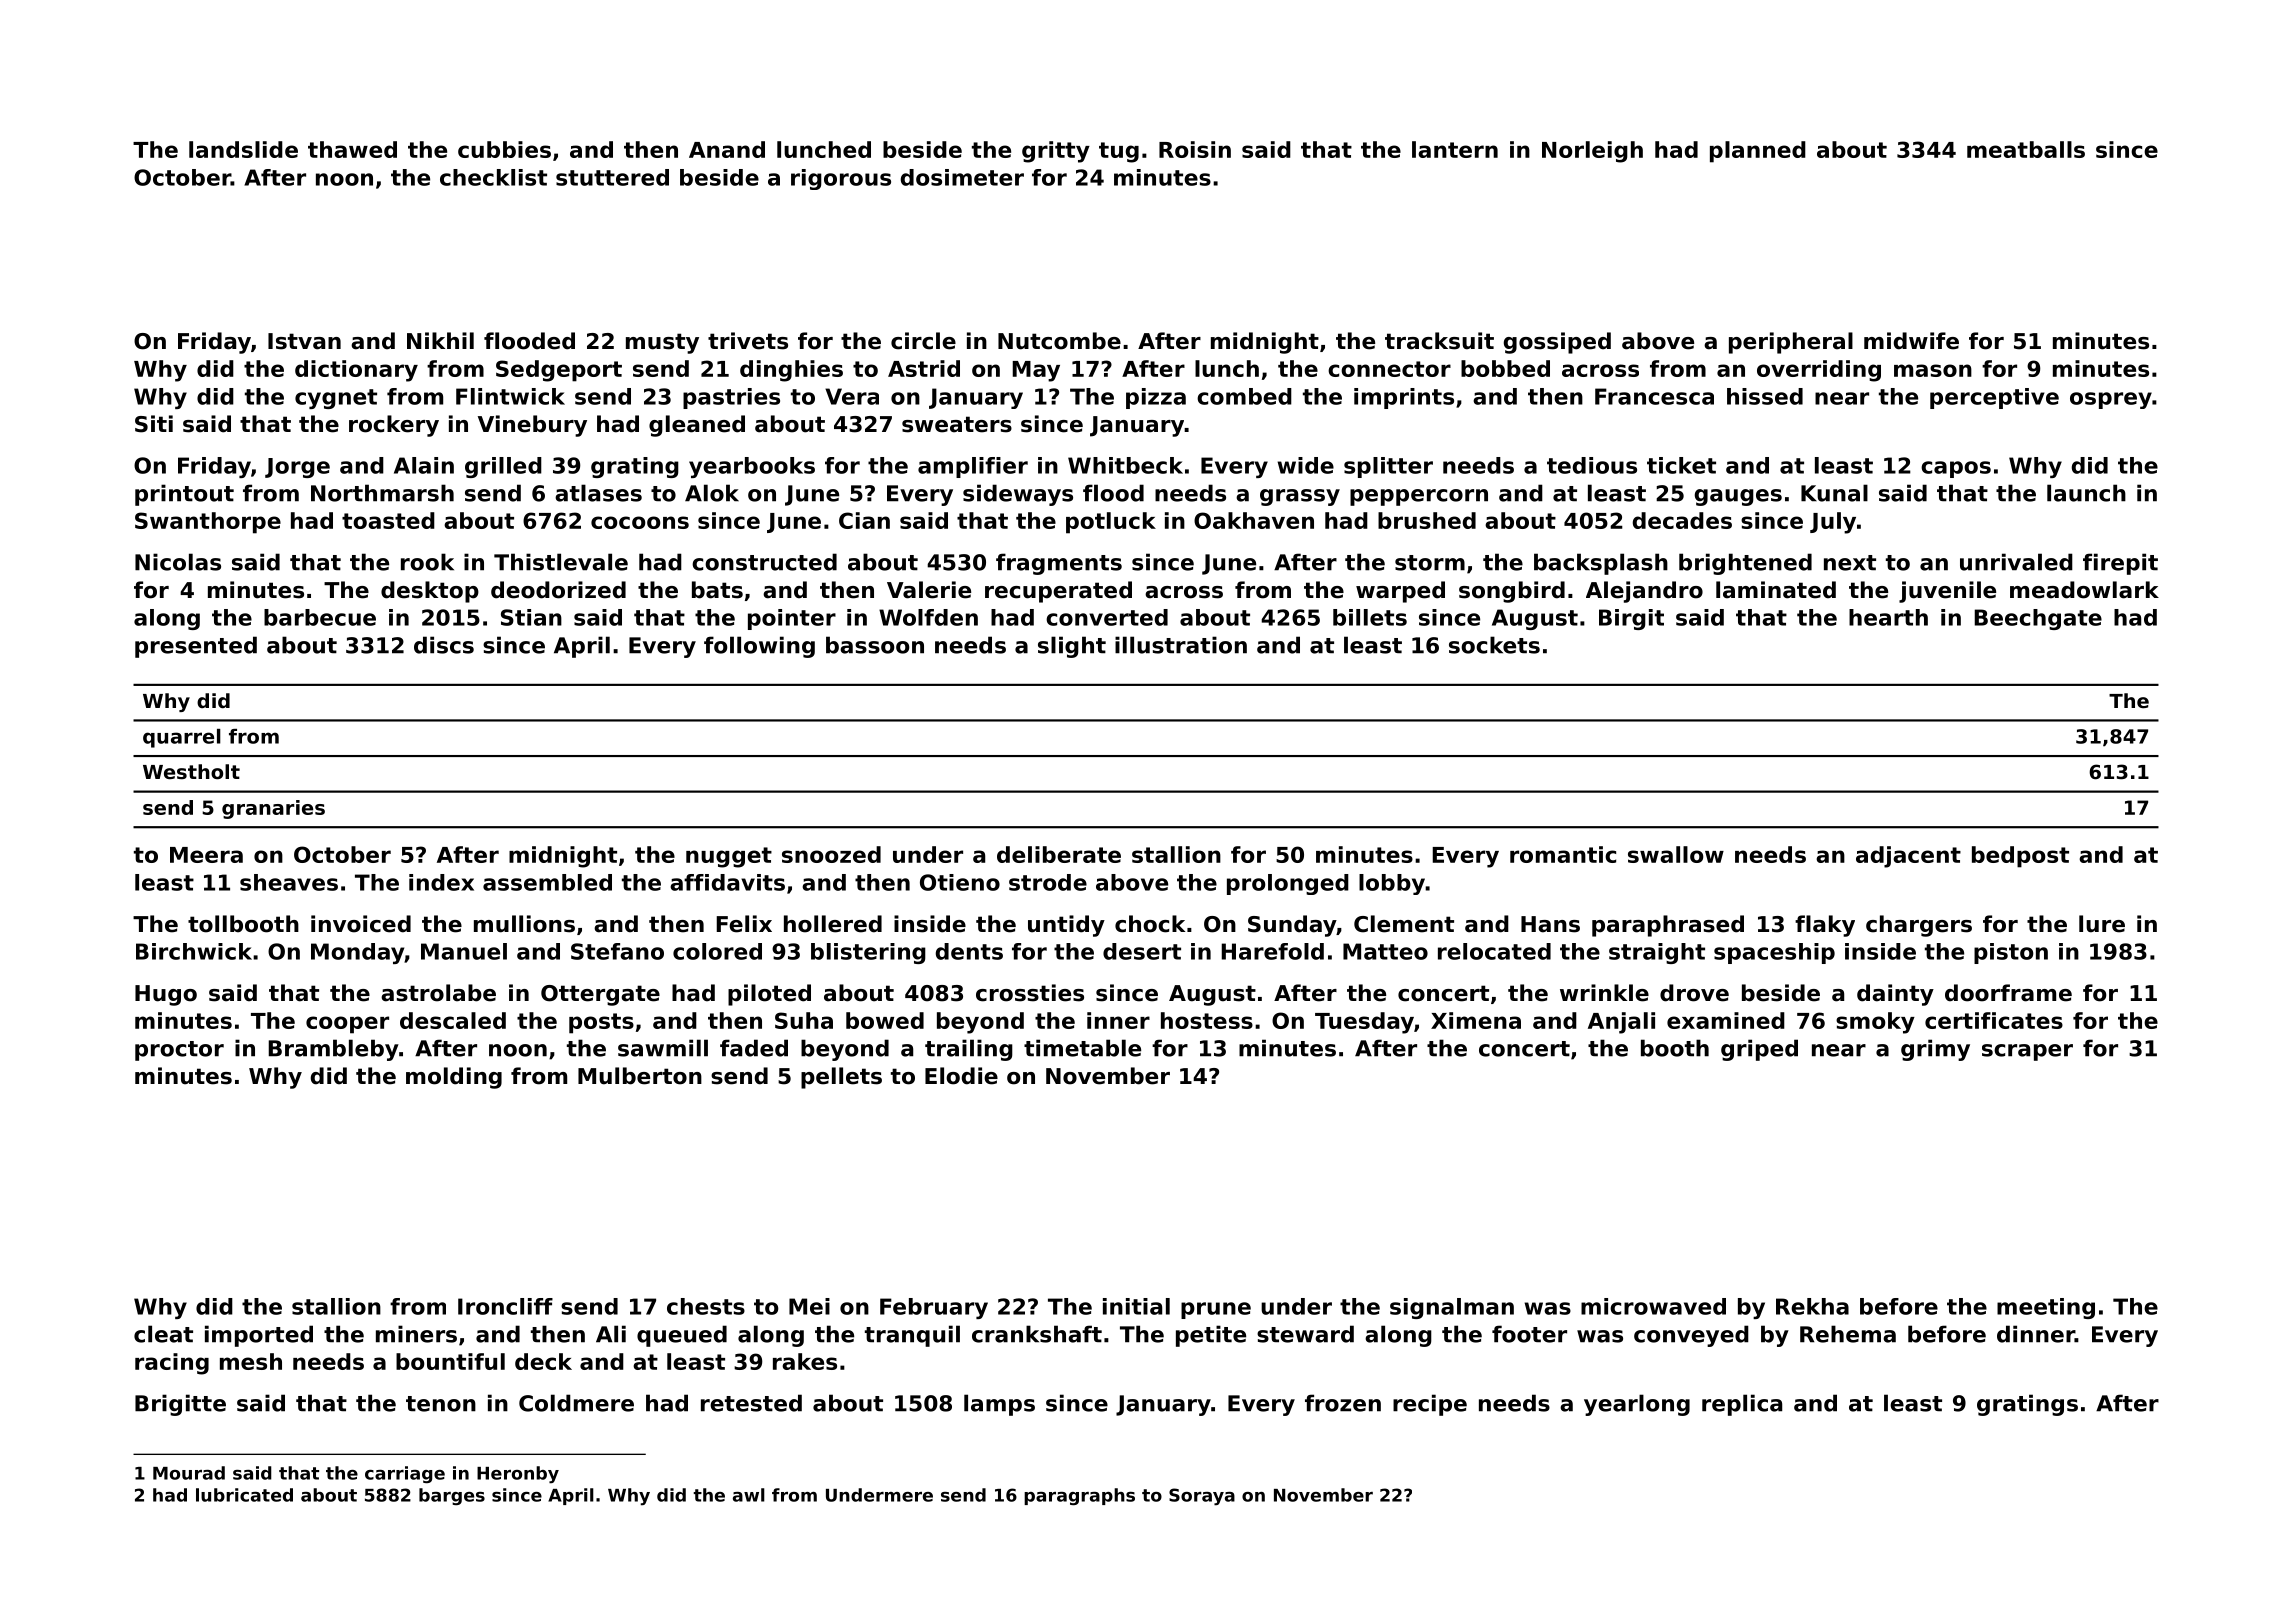  I want to click on steward, so click(1305, 1334).
